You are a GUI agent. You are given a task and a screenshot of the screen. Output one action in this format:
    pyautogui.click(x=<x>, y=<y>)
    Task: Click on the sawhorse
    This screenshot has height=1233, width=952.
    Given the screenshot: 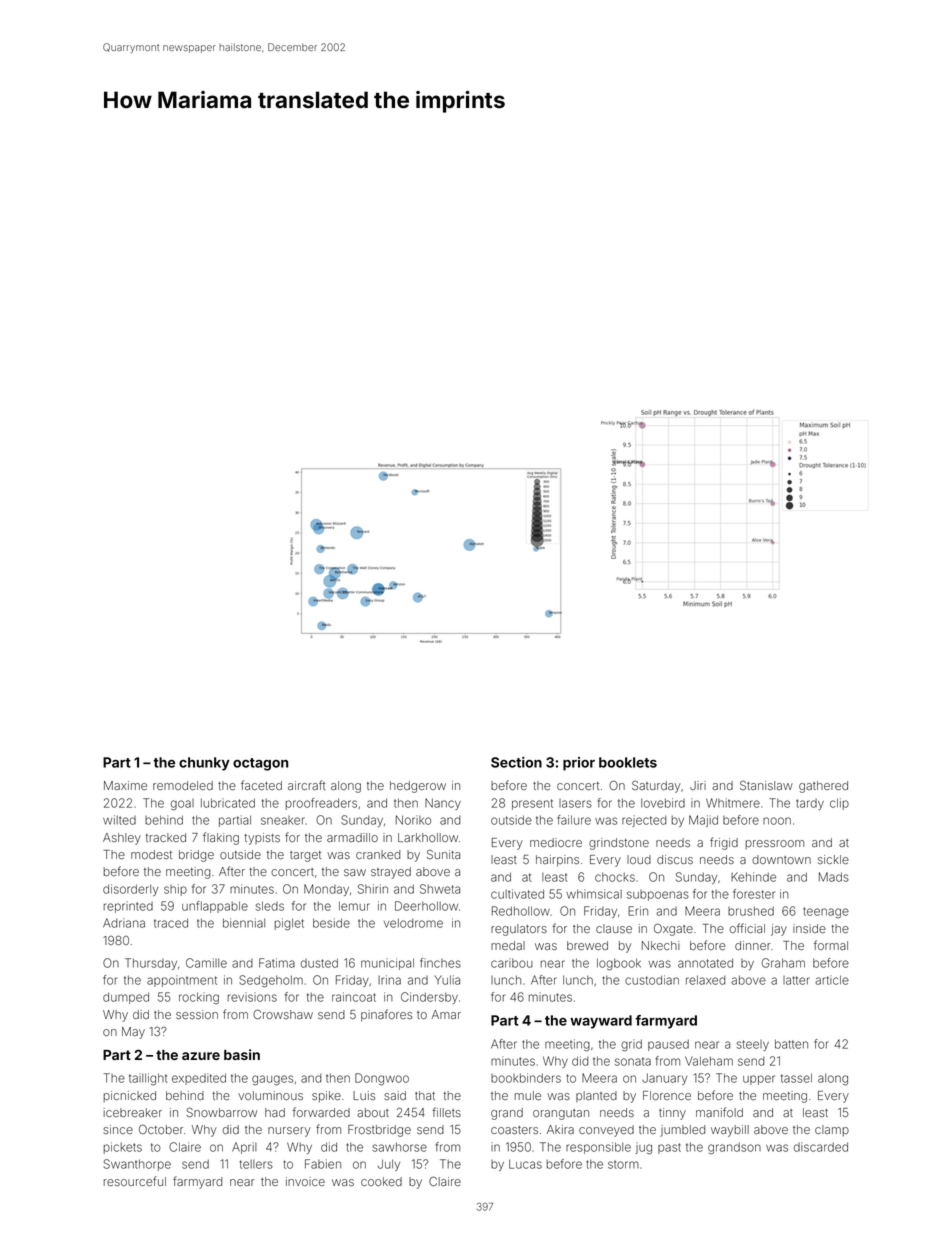 What is the action you would take?
    pyautogui.click(x=399, y=1147)
